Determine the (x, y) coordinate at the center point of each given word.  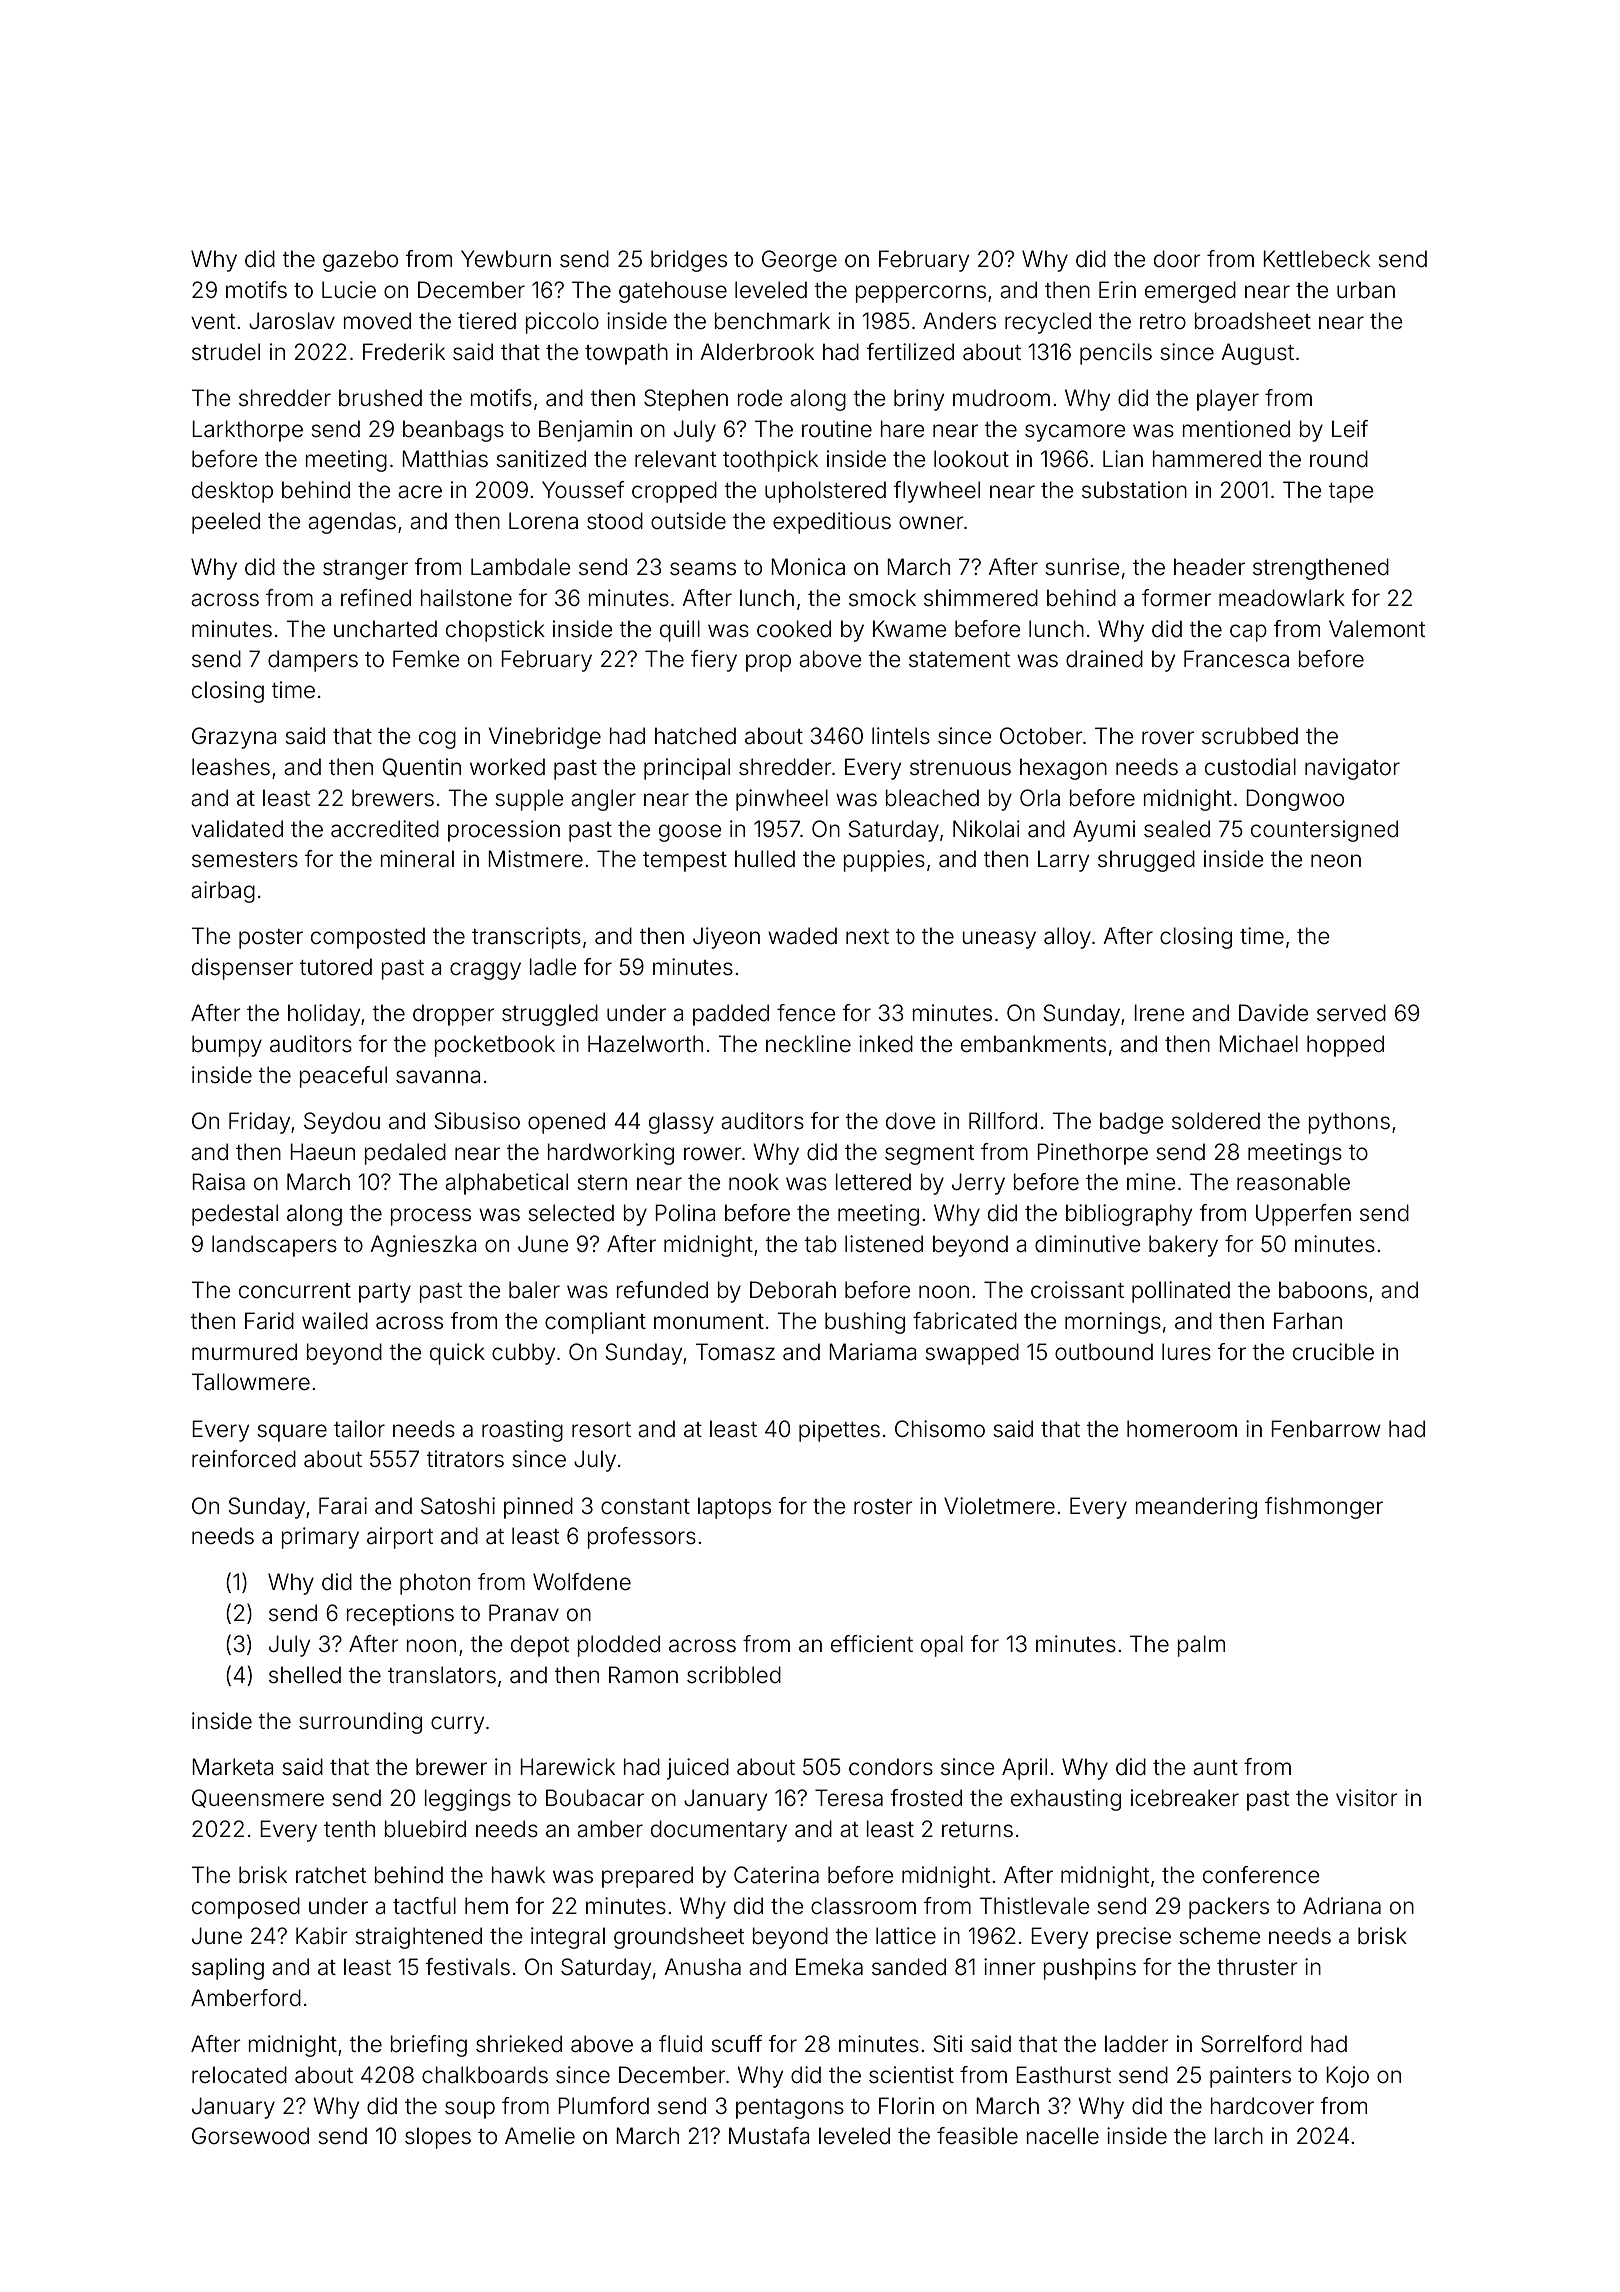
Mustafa (769, 2136)
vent (213, 322)
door (1177, 259)
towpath (626, 354)
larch (1239, 2136)
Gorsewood (250, 2136)
